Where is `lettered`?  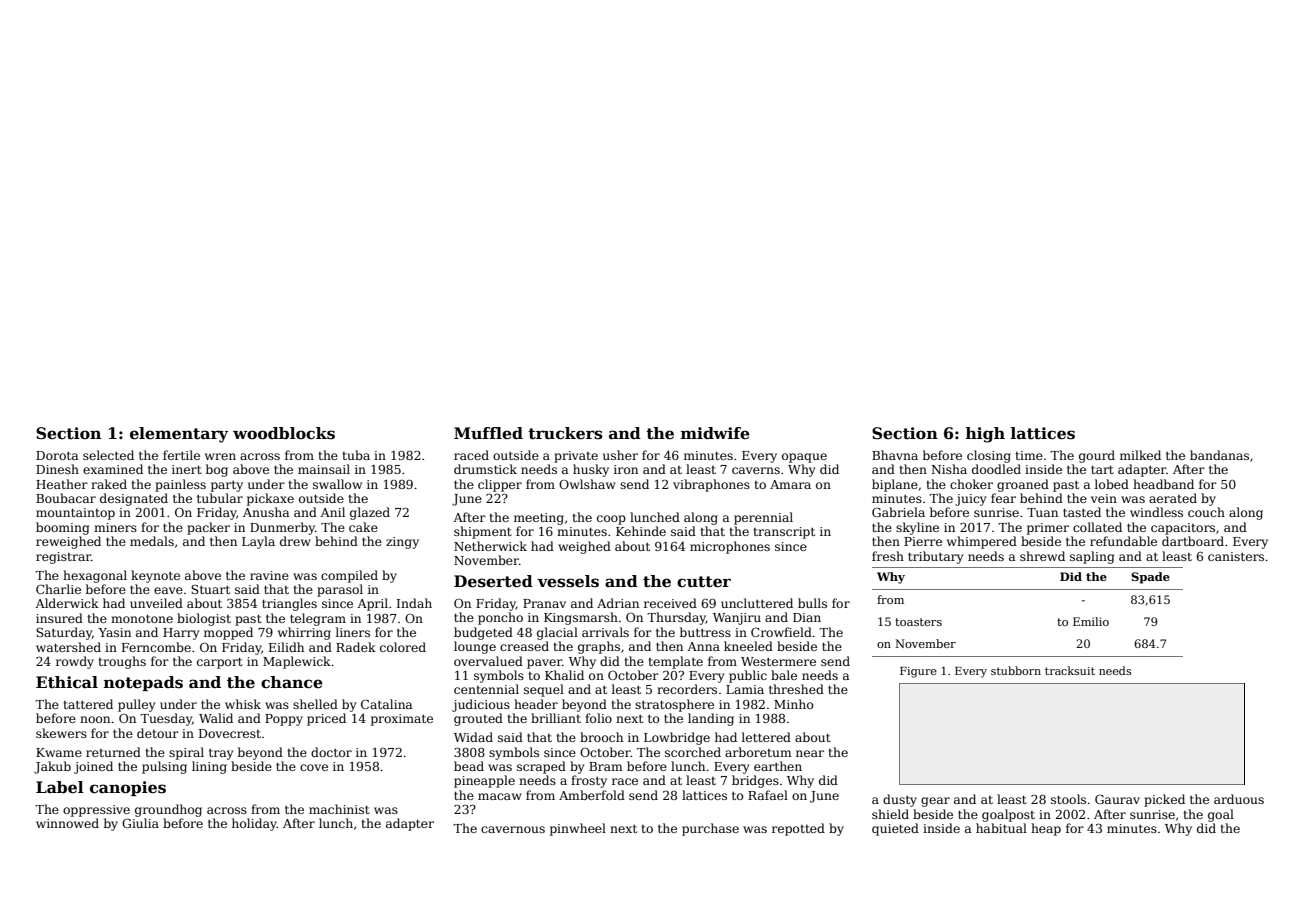
lettered is located at coordinates (766, 737).
